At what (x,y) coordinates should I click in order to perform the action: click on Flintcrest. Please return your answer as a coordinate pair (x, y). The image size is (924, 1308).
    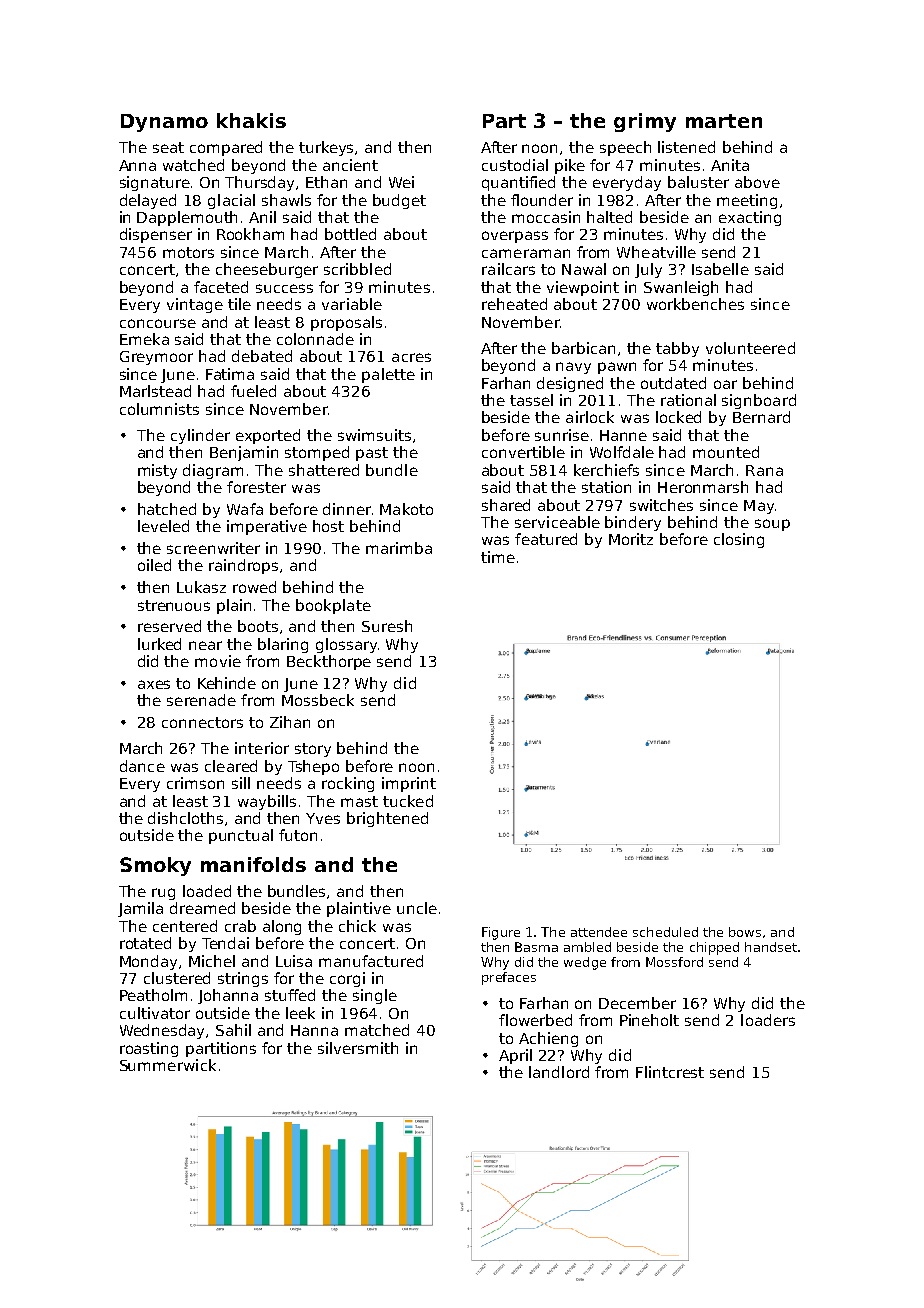
    Looking at the image, I should click on (670, 1072).
